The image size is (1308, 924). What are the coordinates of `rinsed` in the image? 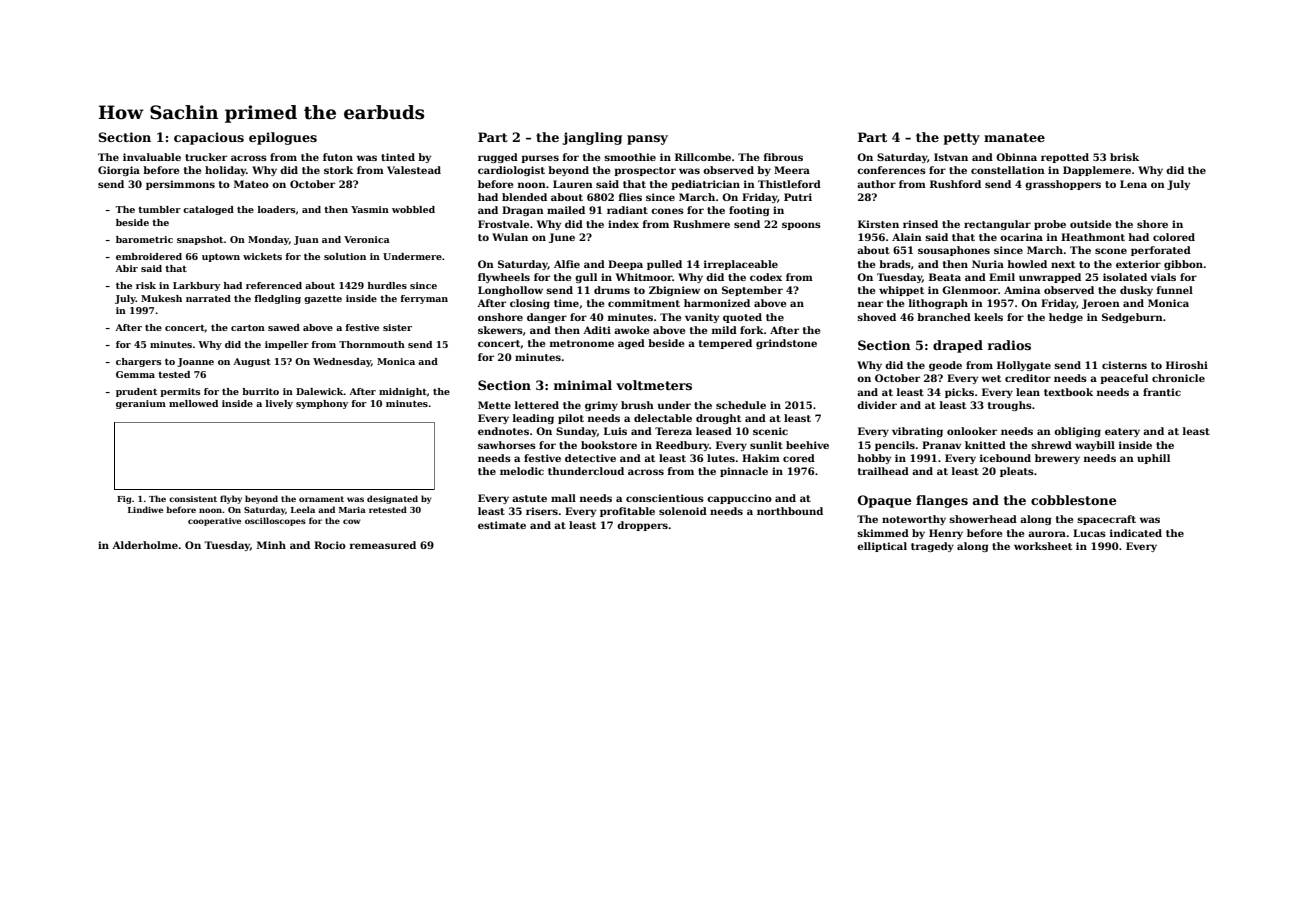 It's located at (920, 224).
